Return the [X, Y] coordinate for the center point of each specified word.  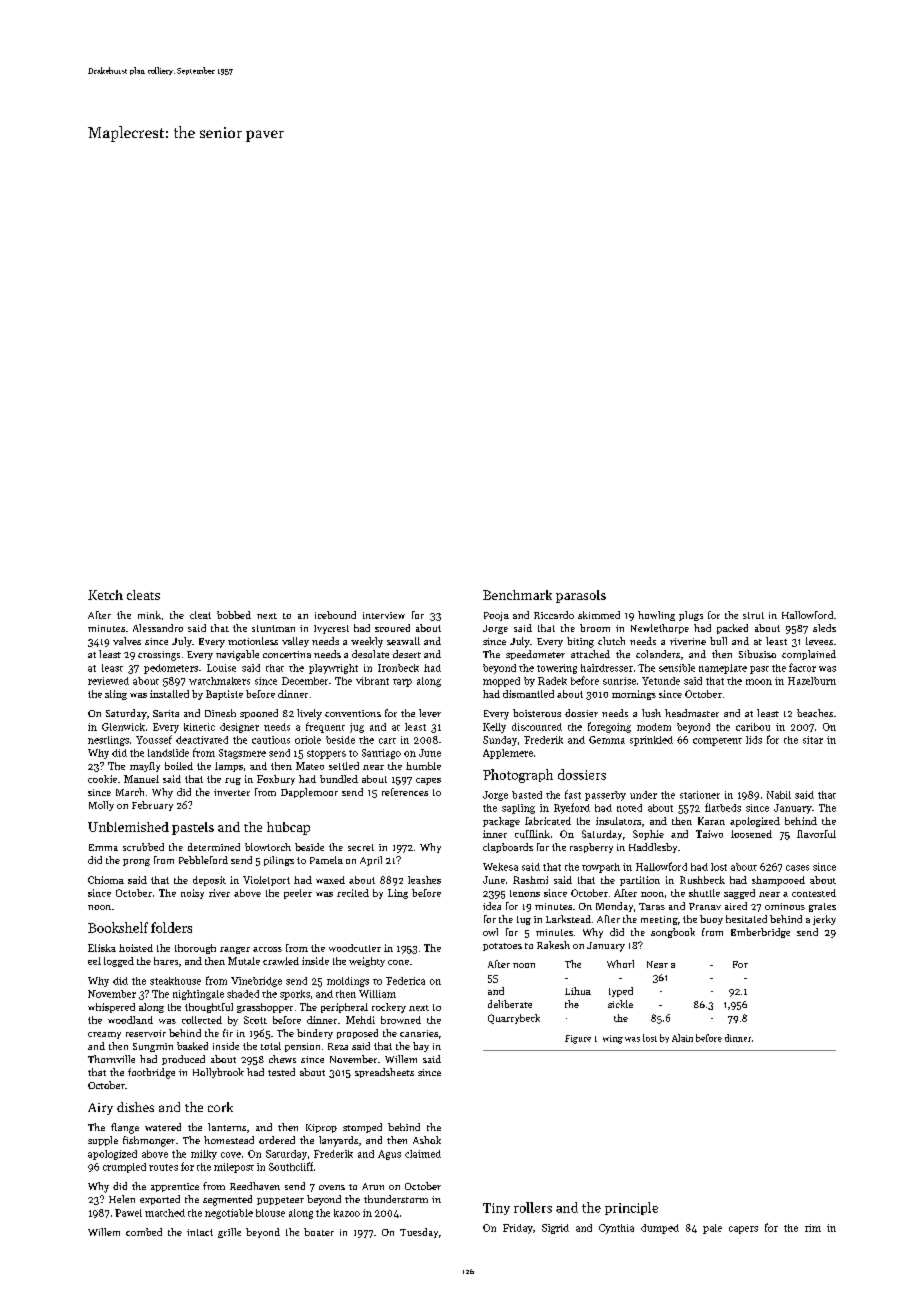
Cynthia [616, 1229]
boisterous [537, 713]
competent [717, 742]
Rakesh [553, 945]
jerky [824, 920]
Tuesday [419, 1233]
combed [144, 1232]
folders [171, 927]
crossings [159, 656]
